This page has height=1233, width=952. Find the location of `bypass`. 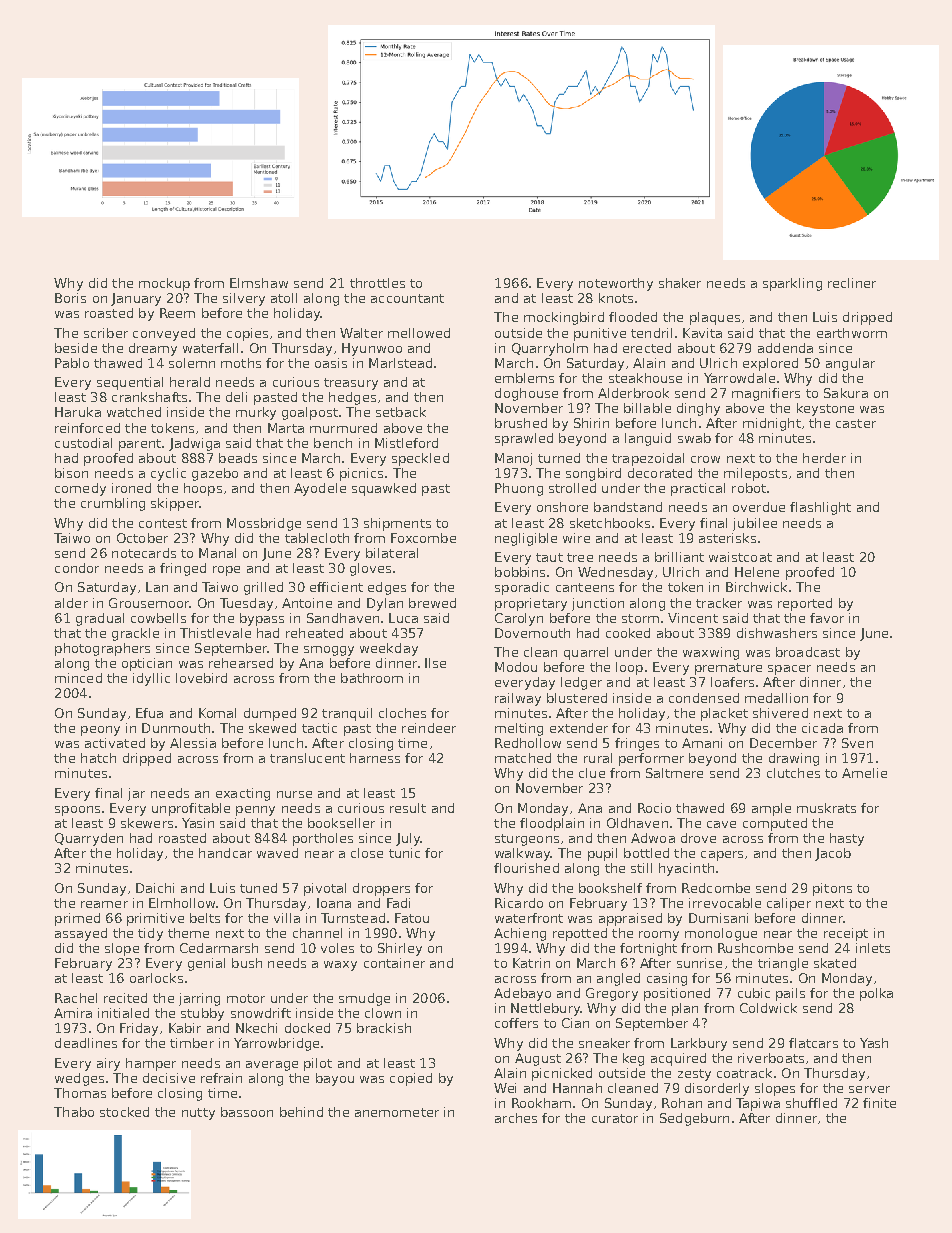

bypass is located at coordinates (262, 619).
